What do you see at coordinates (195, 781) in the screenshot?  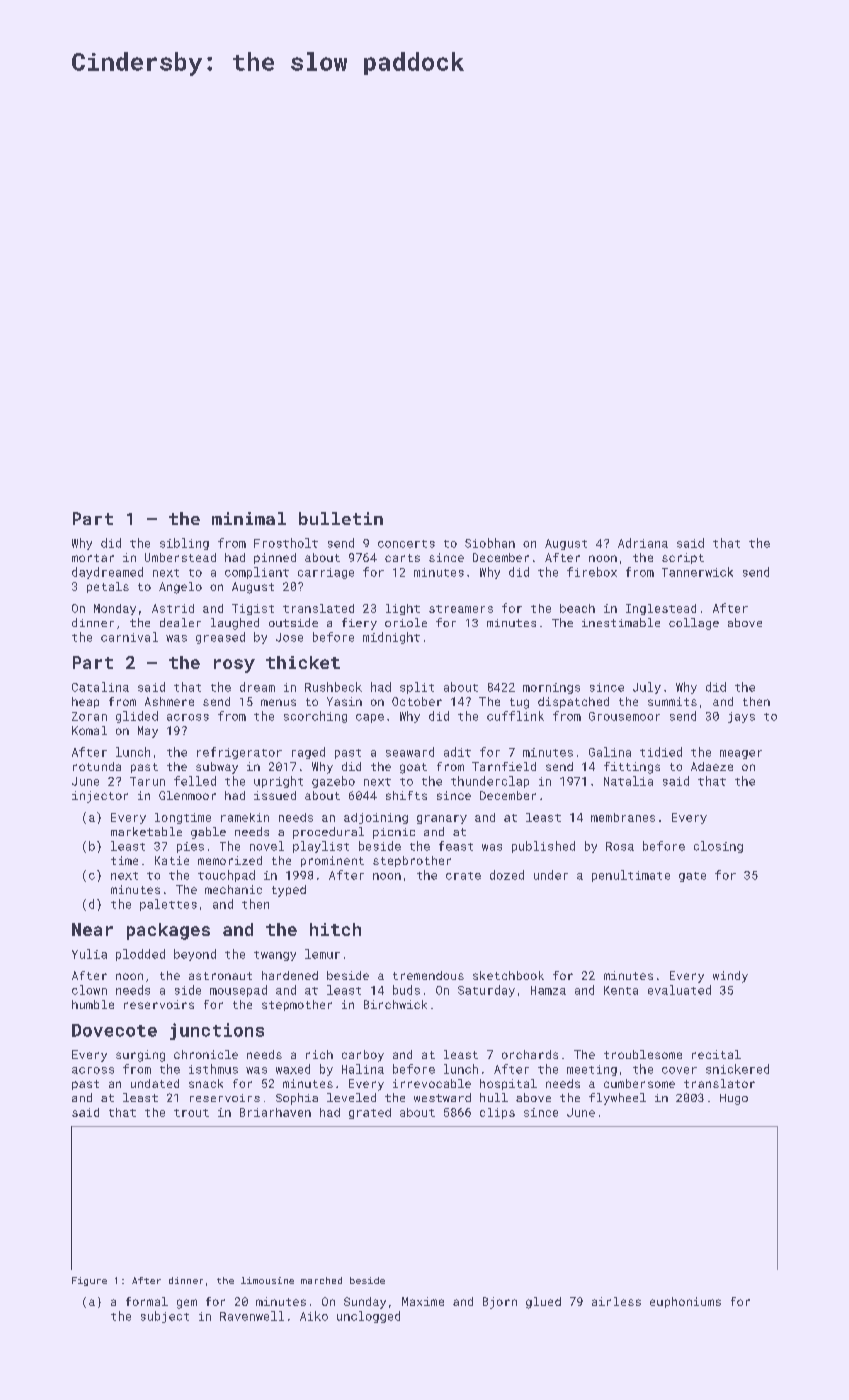 I see `felled` at bounding box center [195, 781].
